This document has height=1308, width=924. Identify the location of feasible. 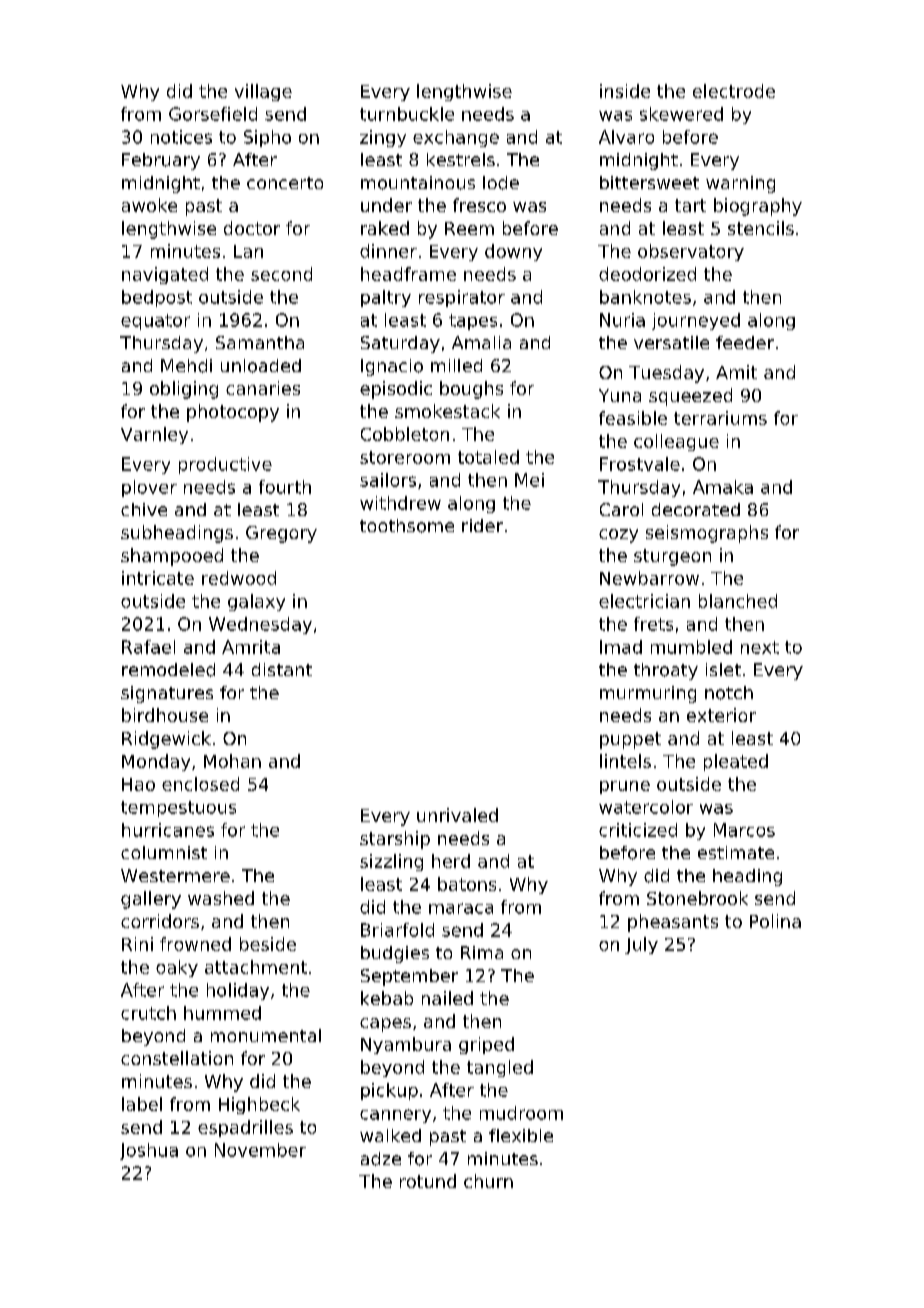
(633, 418).
